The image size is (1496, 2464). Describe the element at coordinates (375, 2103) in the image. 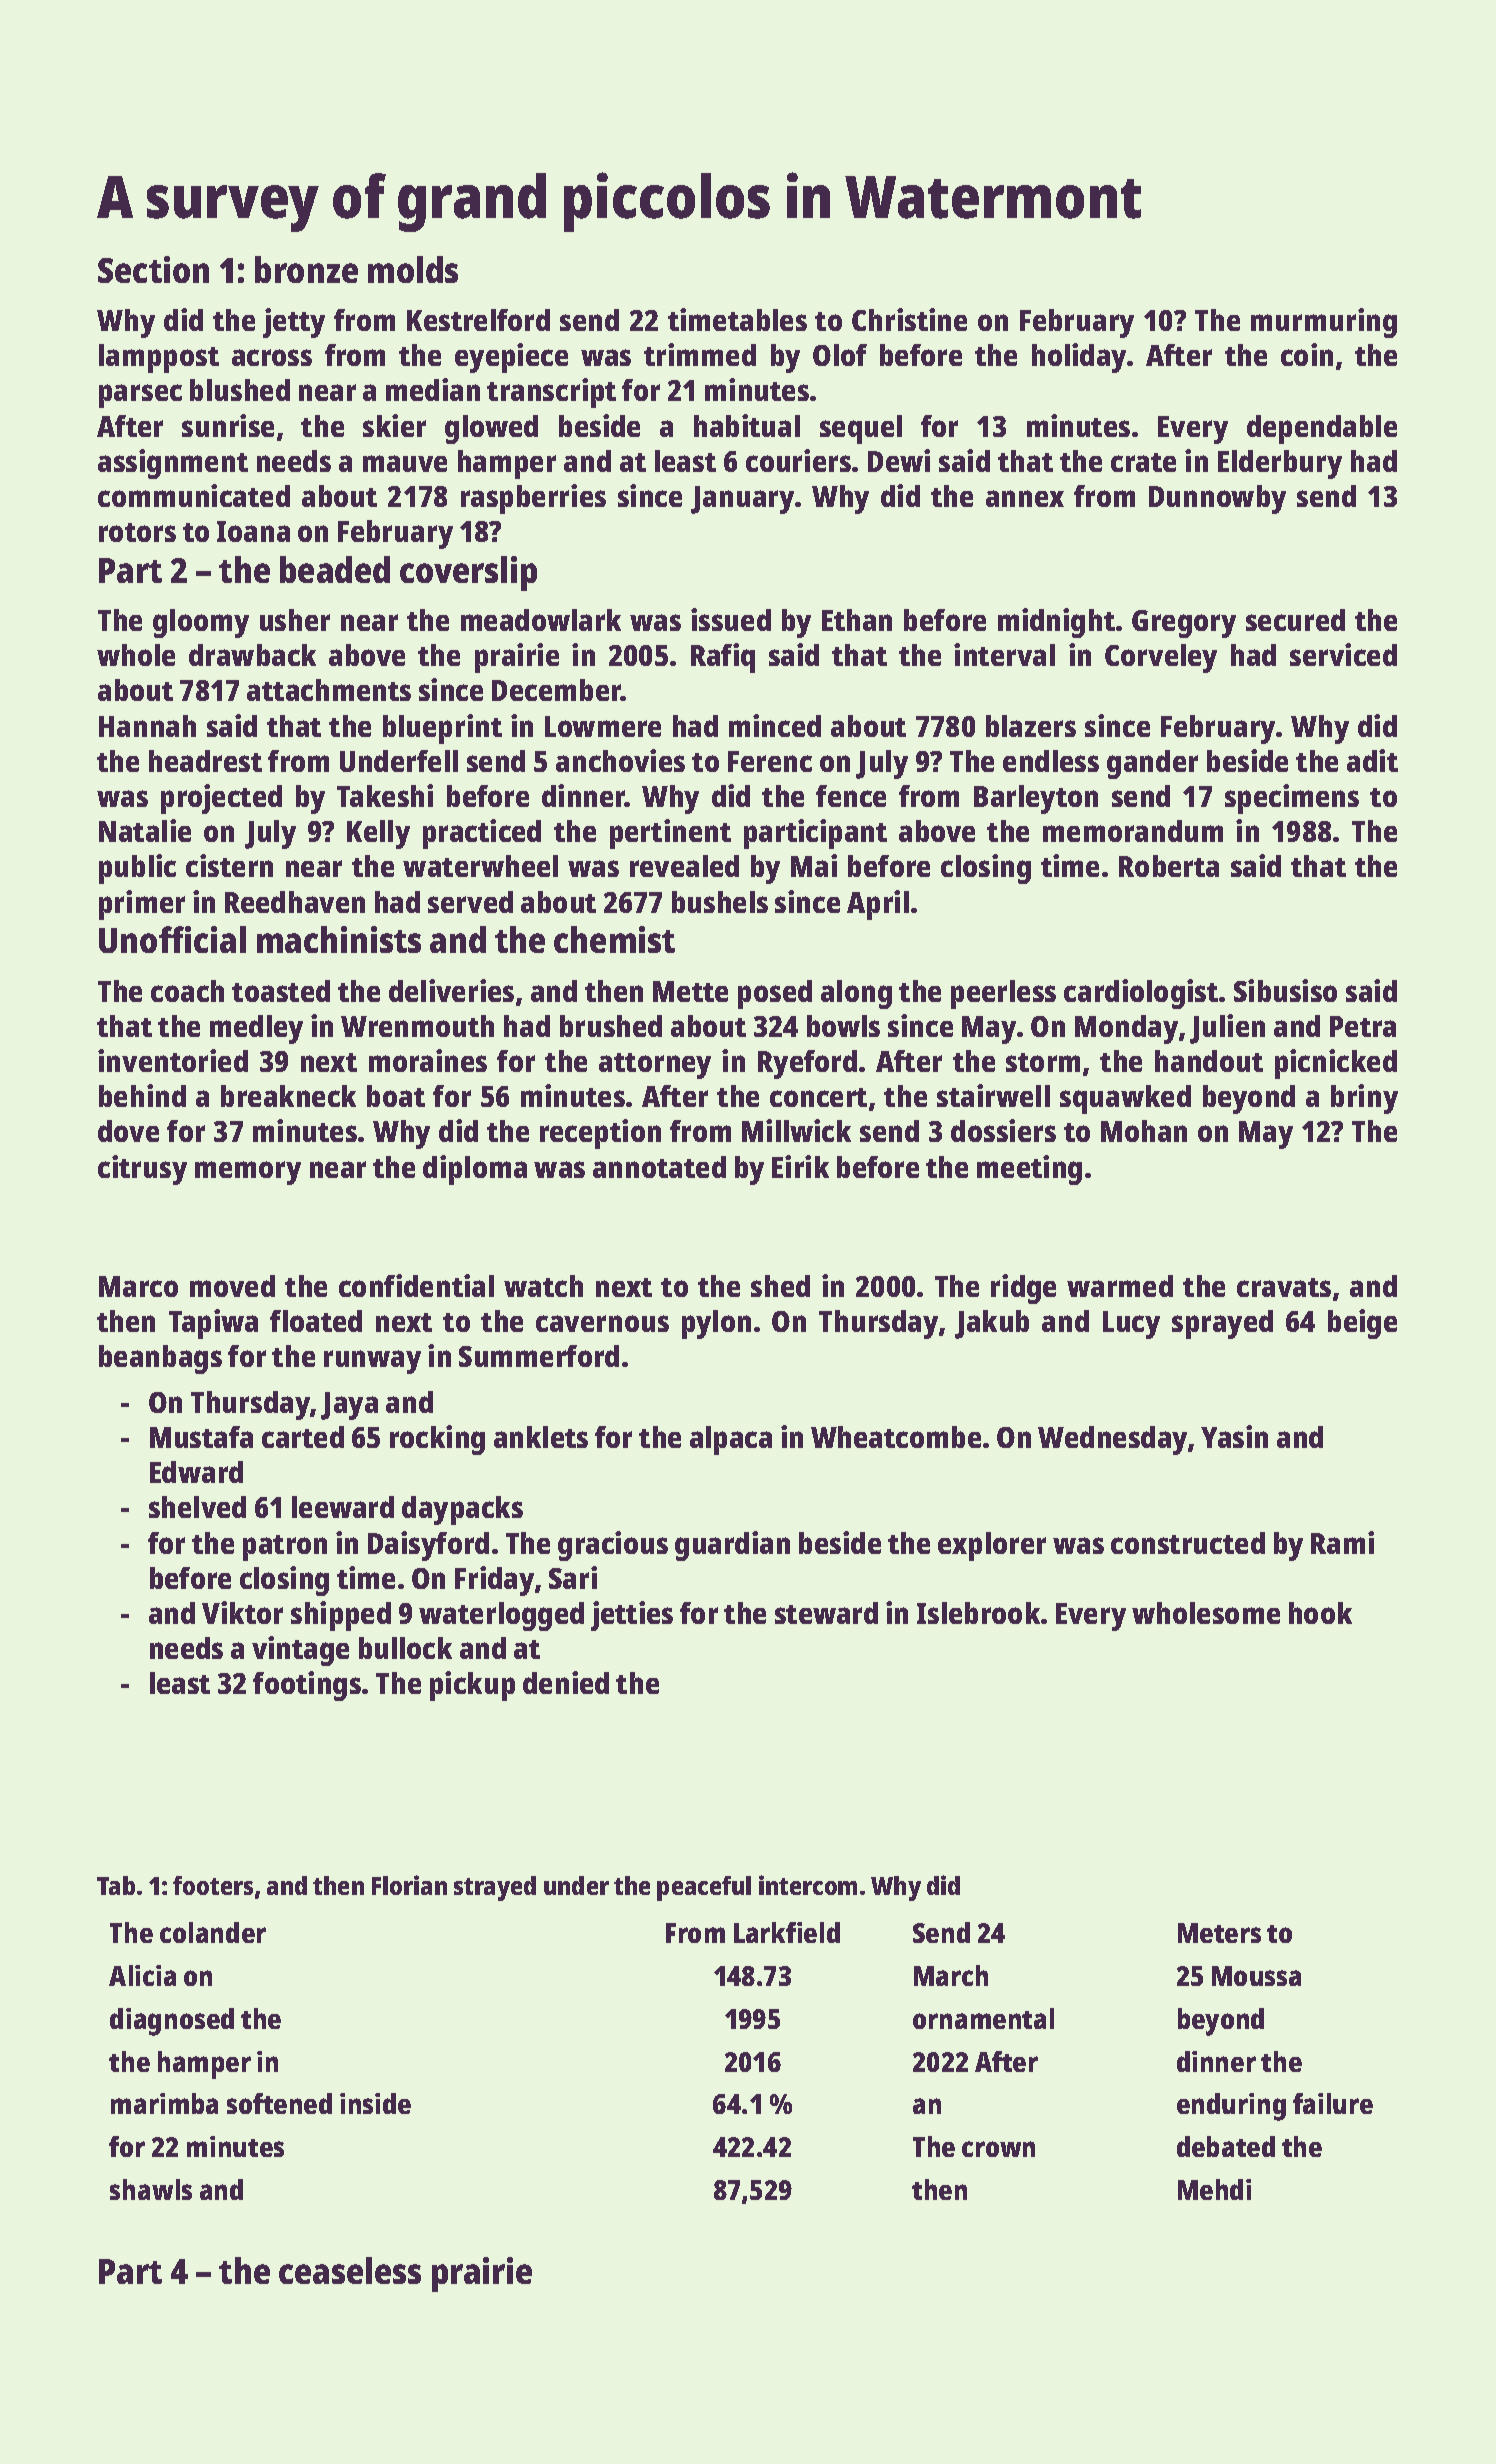

I see `inside` at that location.
